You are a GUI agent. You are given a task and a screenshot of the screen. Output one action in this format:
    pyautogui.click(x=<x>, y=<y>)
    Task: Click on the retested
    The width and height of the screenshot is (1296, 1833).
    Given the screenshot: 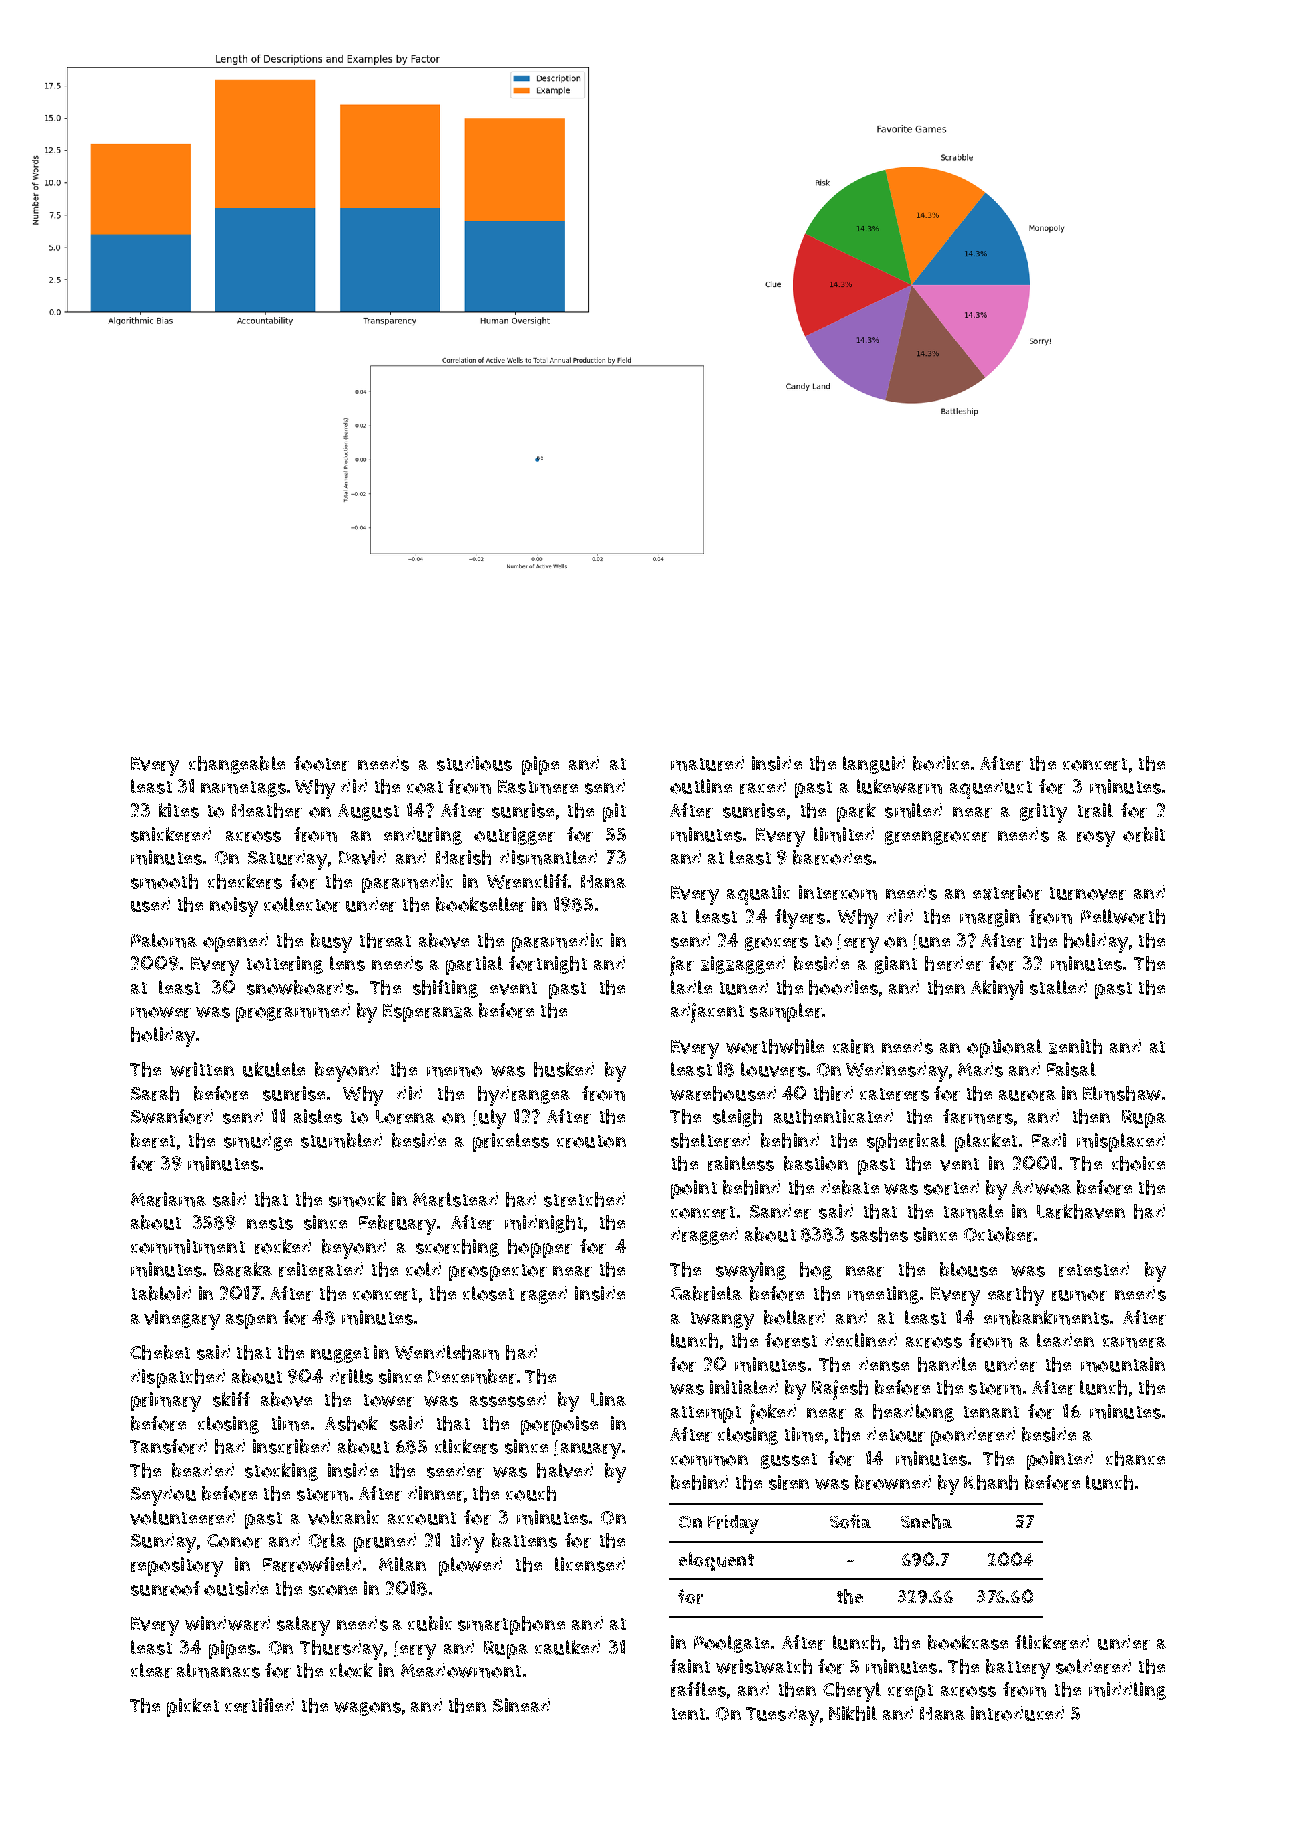 What is the action you would take?
    pyautogui.click(x=1094, y=1269)
